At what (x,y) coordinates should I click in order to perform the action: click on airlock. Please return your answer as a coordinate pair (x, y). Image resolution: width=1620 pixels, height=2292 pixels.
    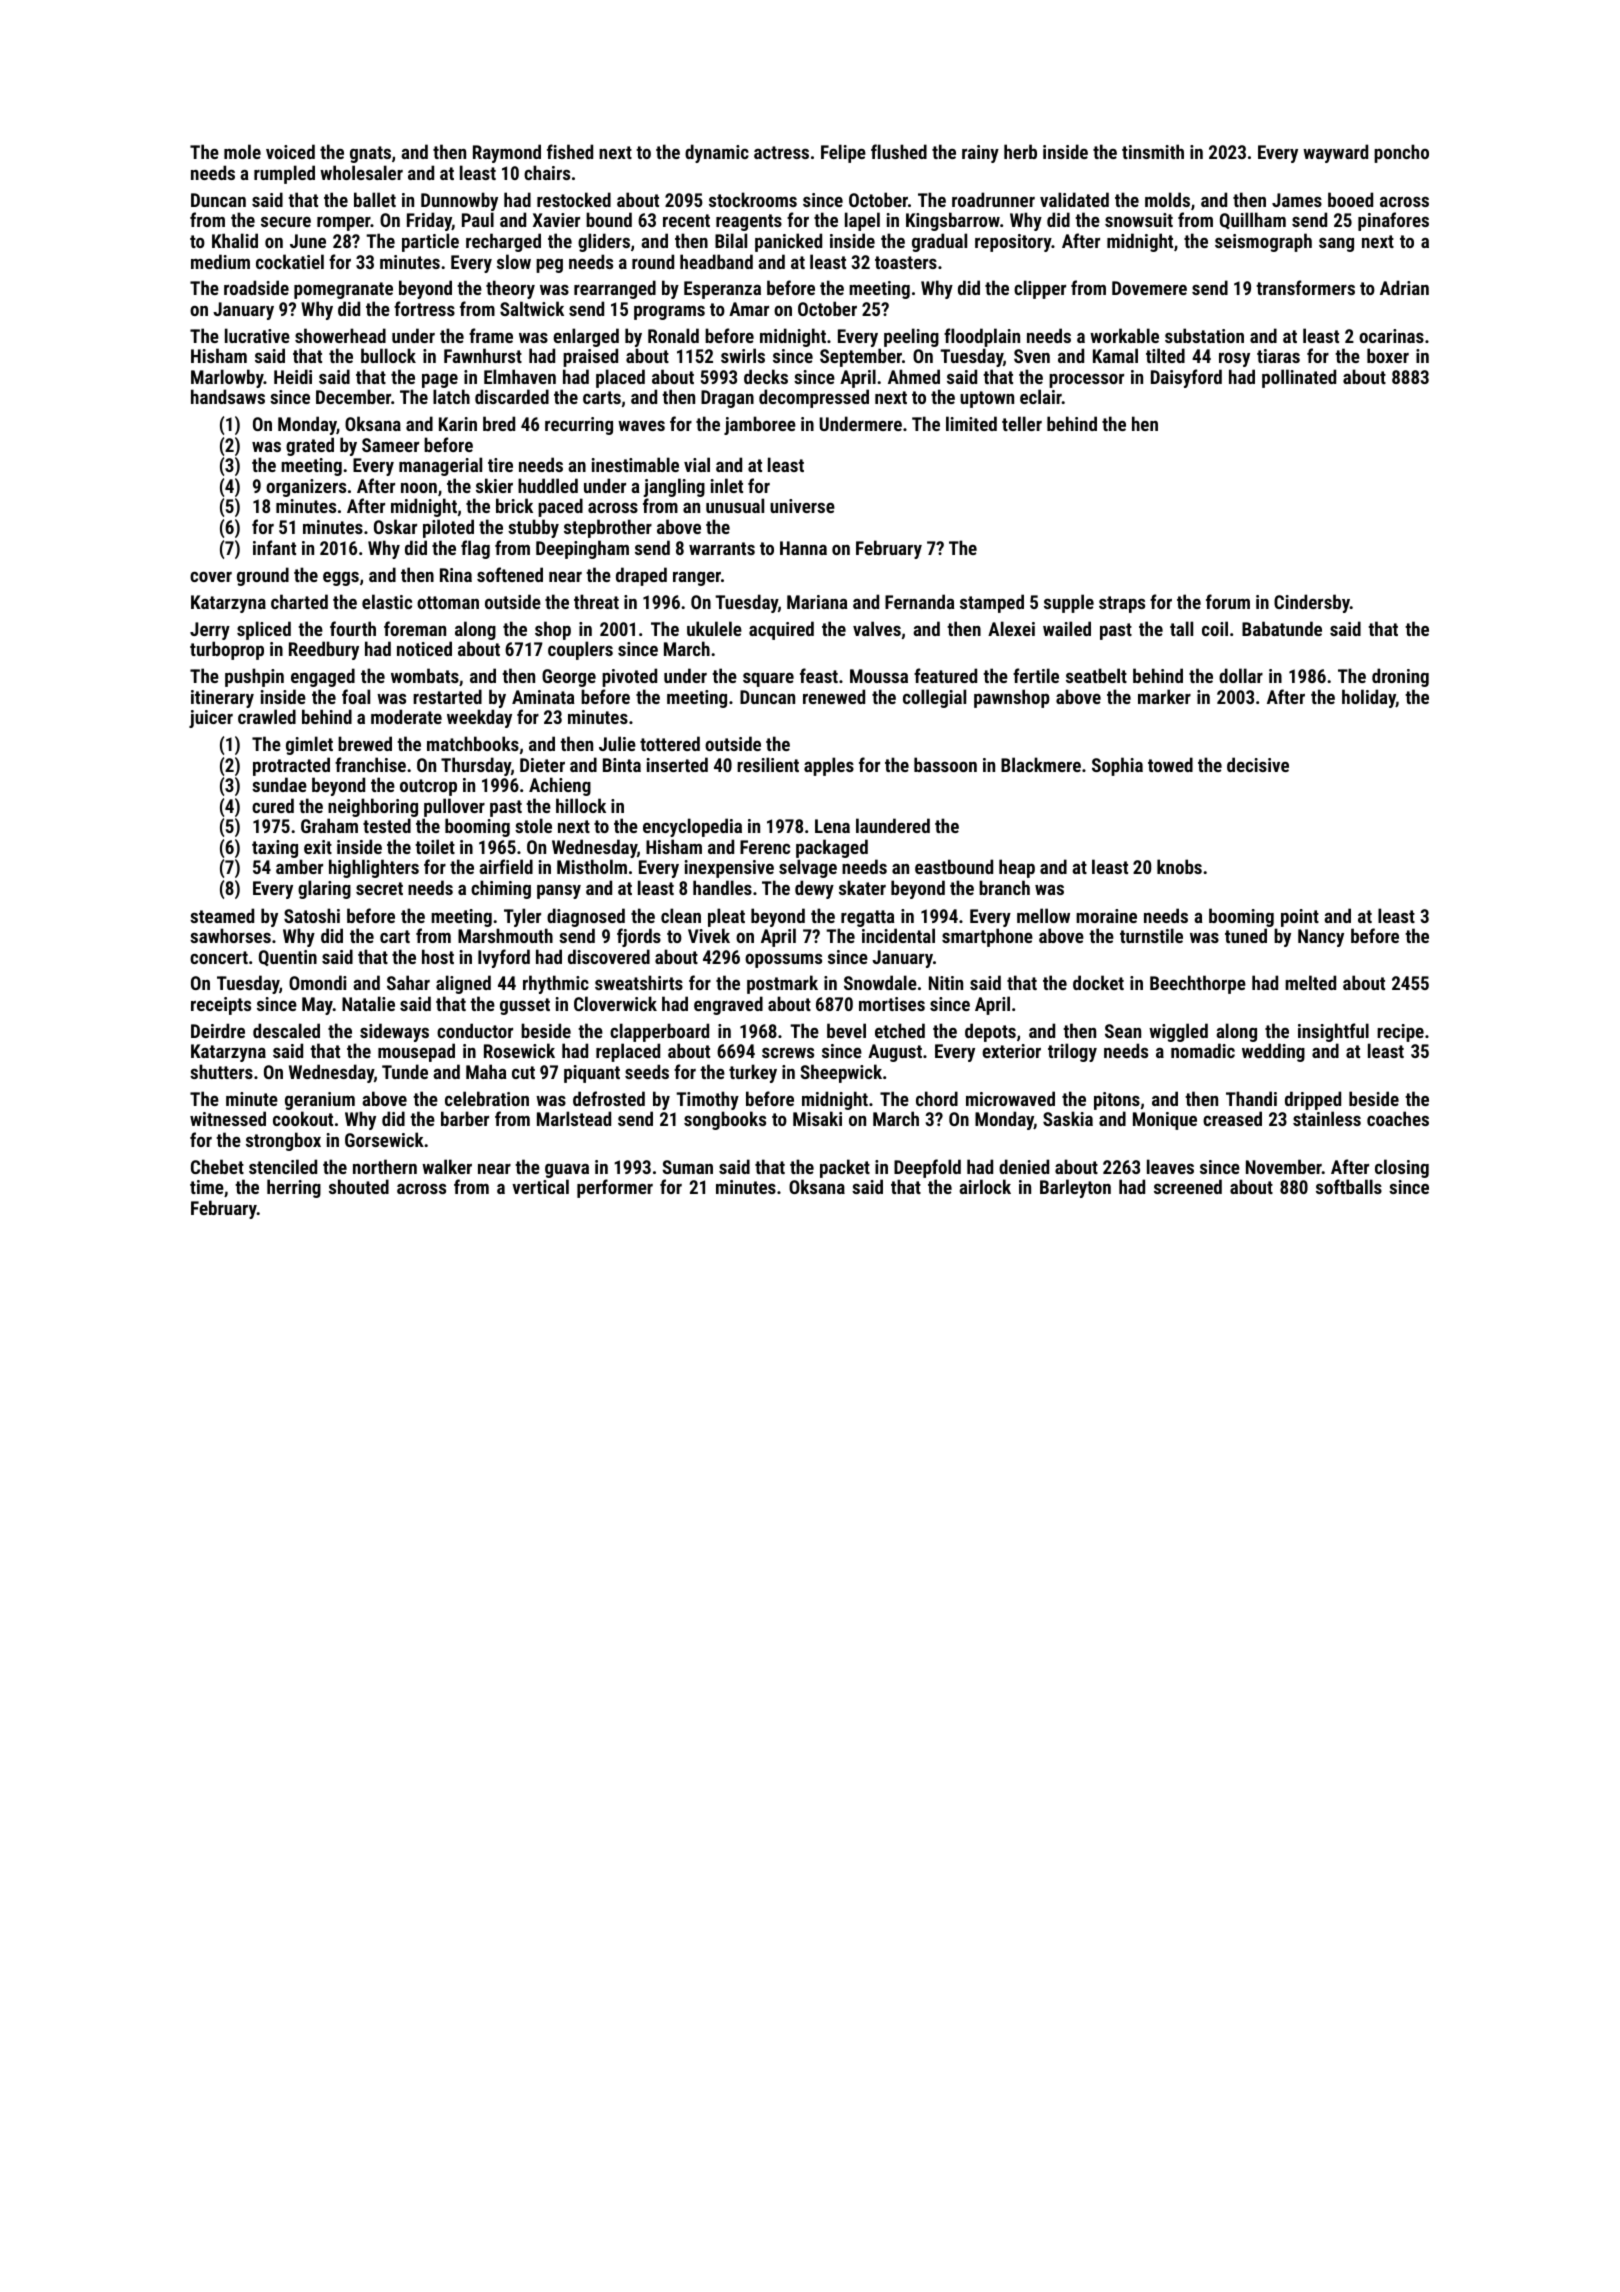
    Looking at the image, I should click on (985, 1186).
